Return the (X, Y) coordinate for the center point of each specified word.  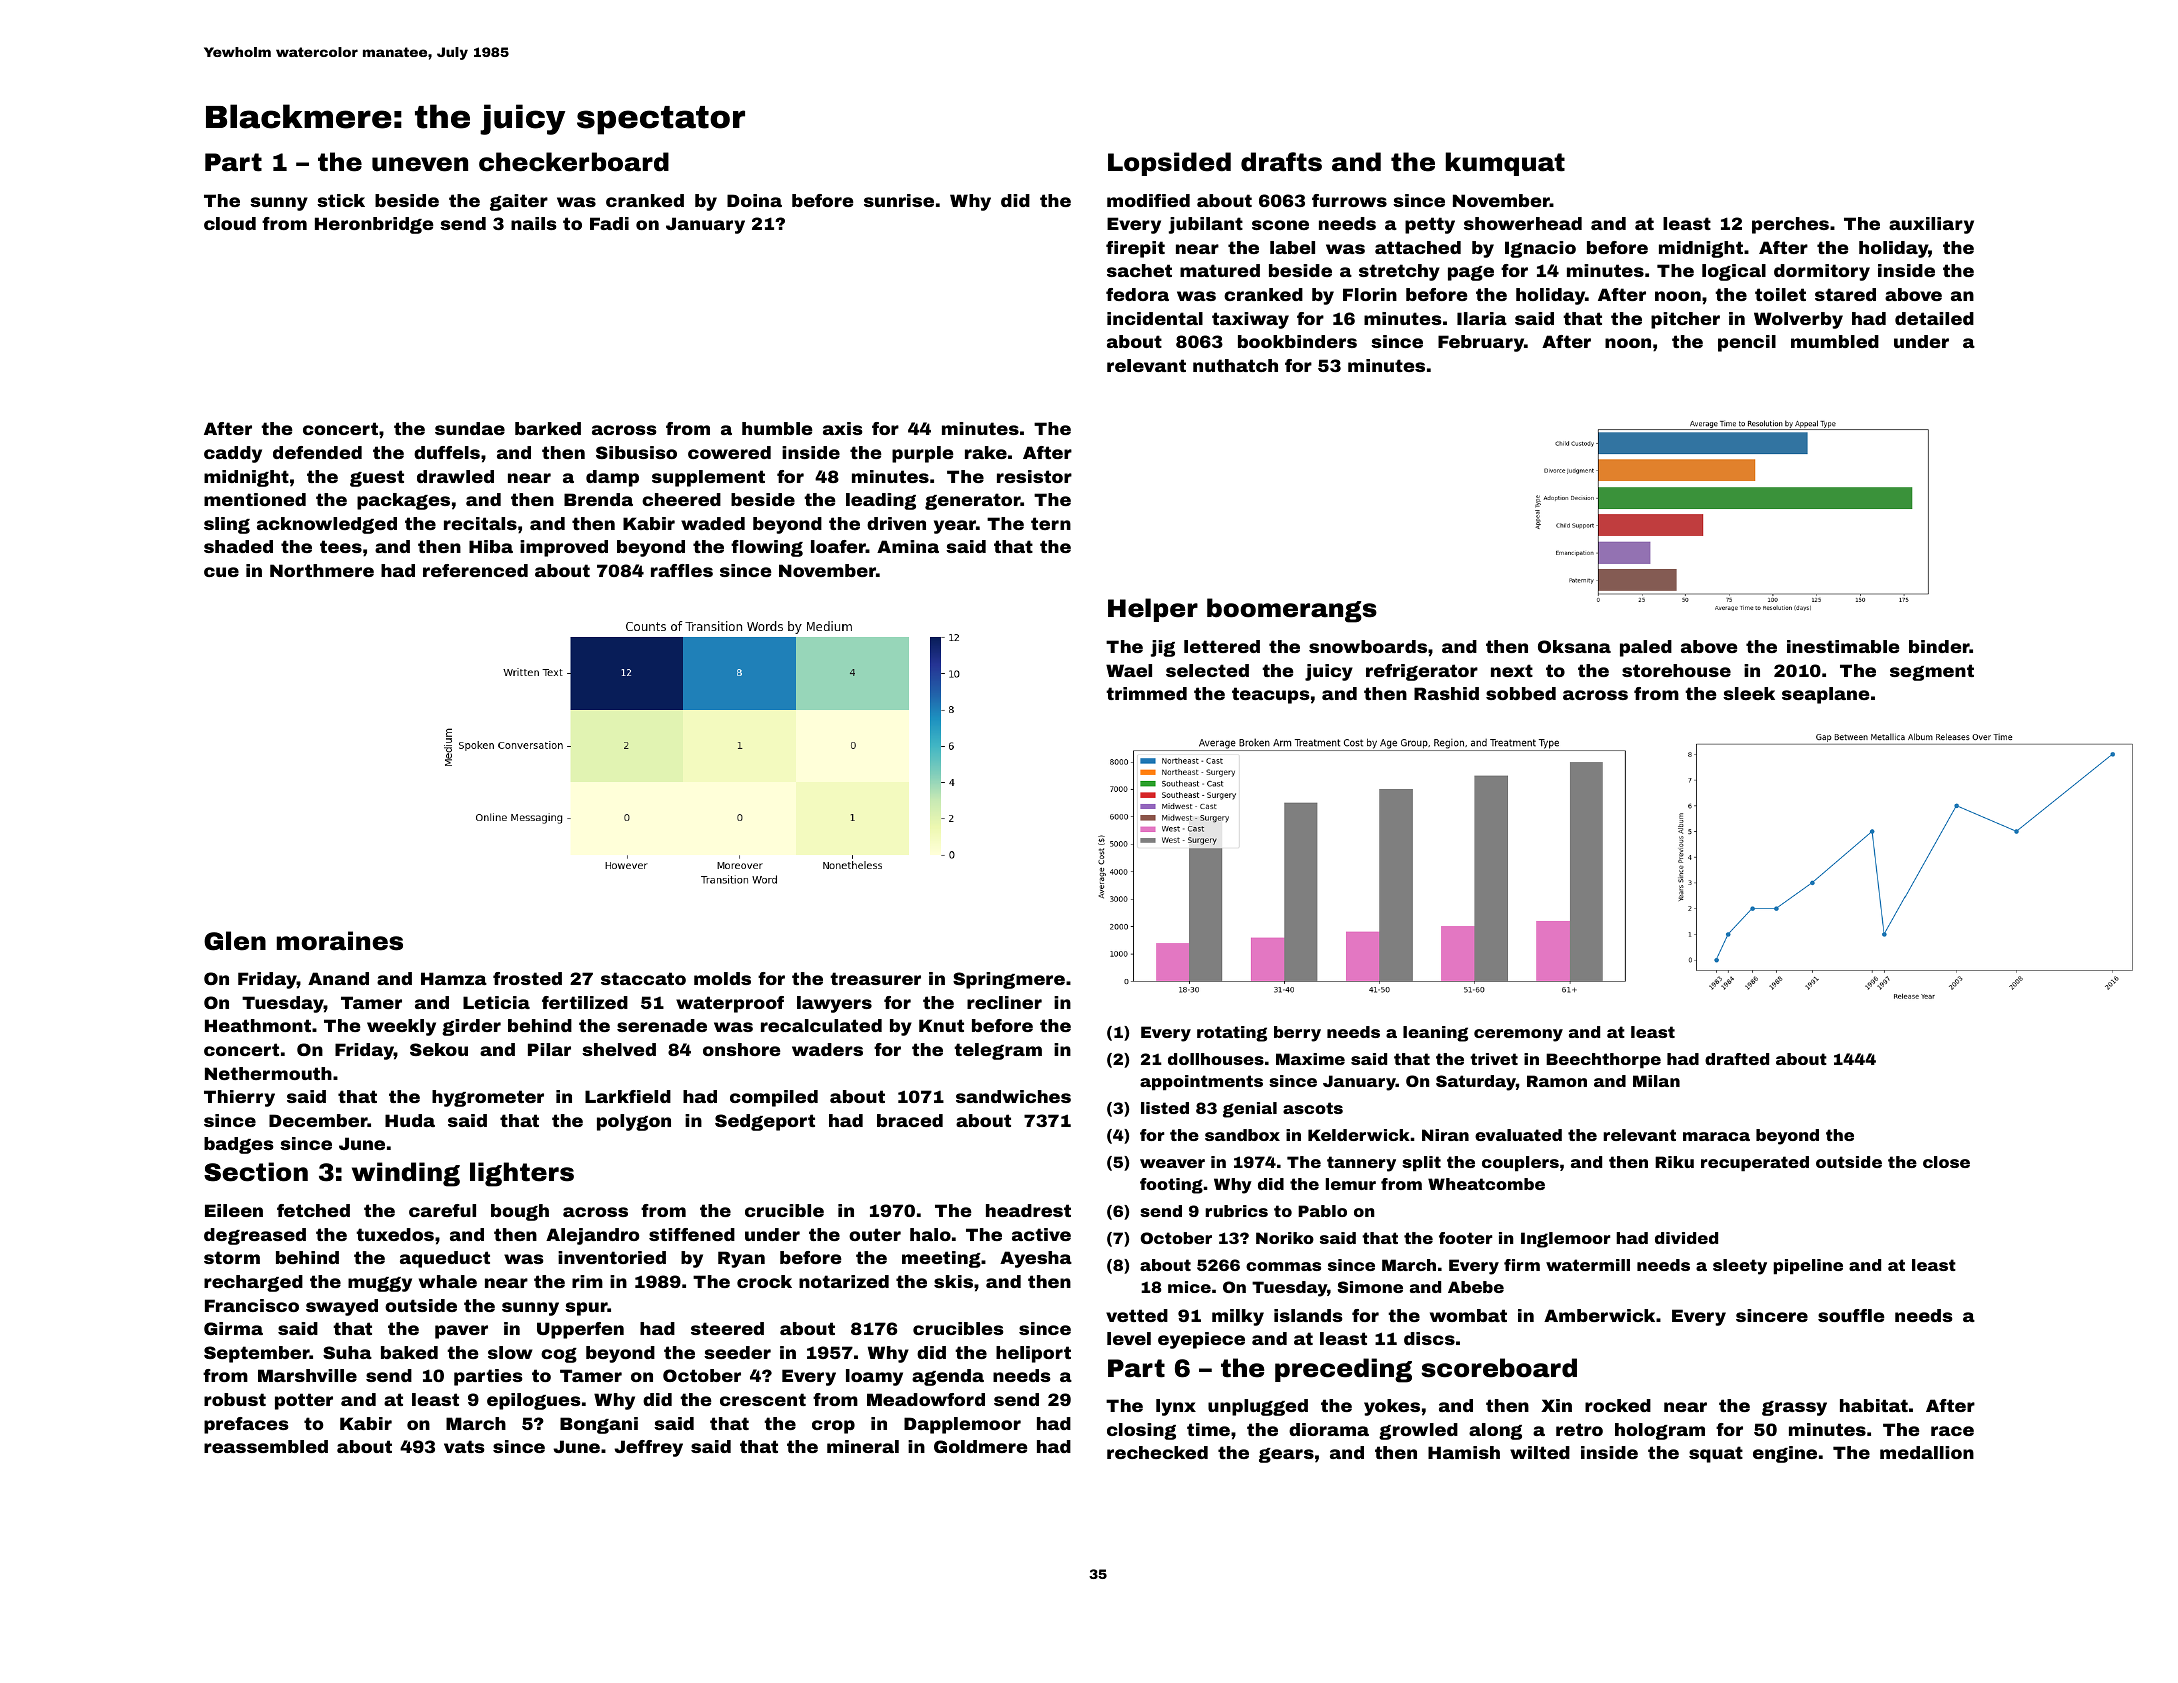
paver (461, 1332)
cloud (230, 223)
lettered (1222, 646)
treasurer (875, 978)
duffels (447, 452)
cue (221, 572)
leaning (1435, 1034)
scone (1280, 225)
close (1946, 1162)
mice (1189, 1287)
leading (881, 501)
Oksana (1574, 646)
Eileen (234, 1210)
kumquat (1505, 164)
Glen (235, 941)
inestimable (1843, 646)
